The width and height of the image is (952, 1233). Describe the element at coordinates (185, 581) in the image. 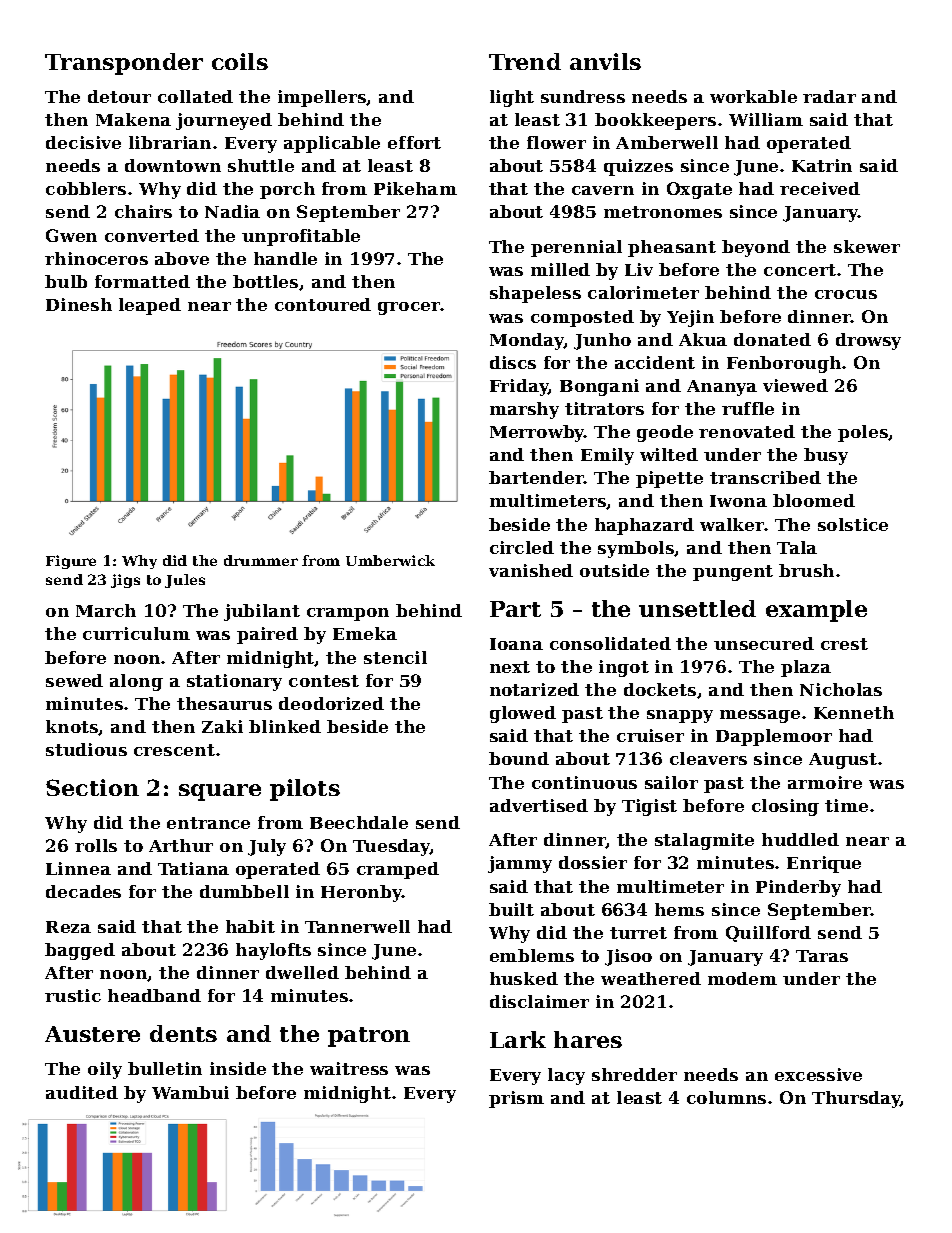

I see `Jules` at that location.
